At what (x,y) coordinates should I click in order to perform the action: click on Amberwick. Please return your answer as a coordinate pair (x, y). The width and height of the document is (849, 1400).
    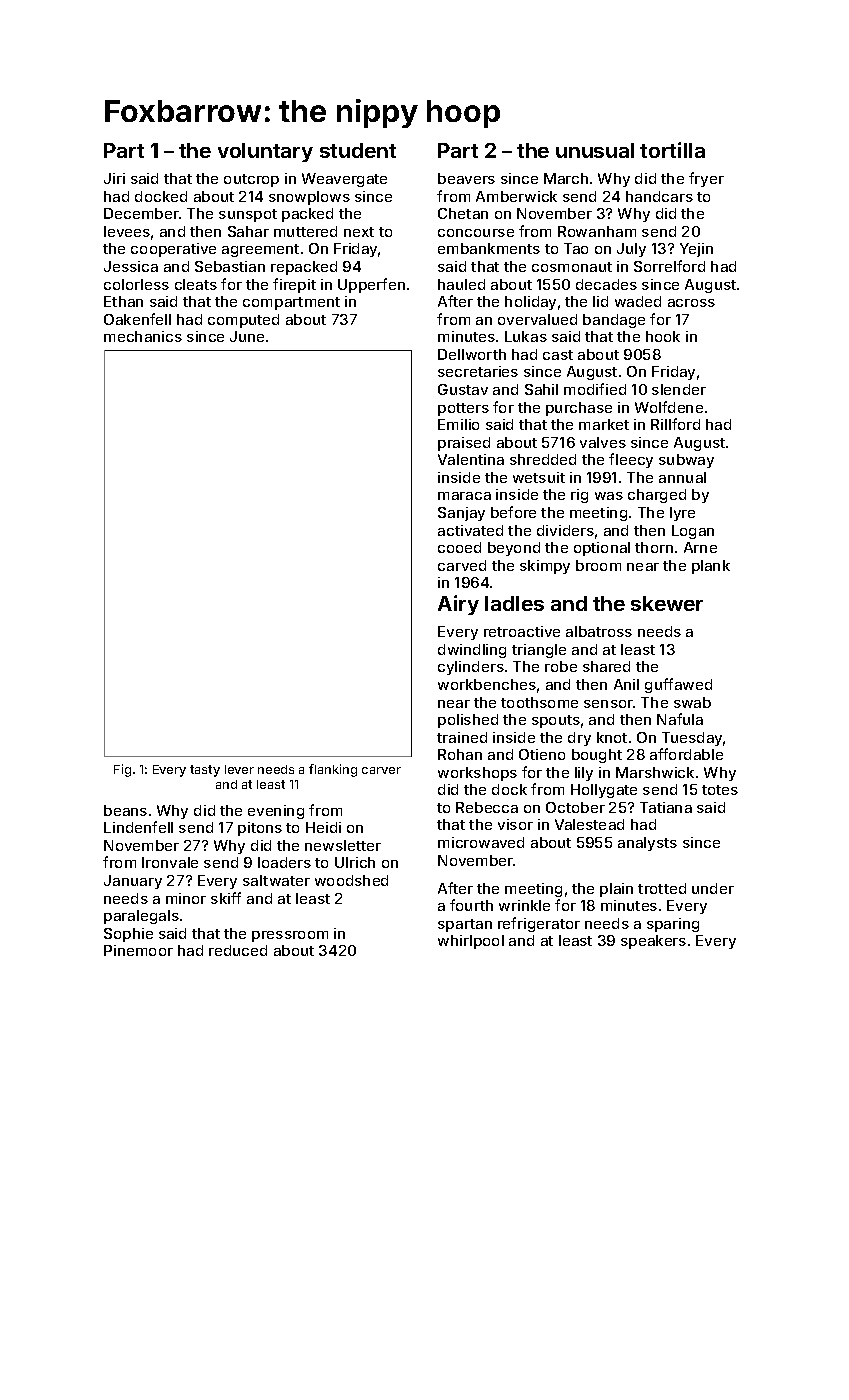
    Looking at the image, I should click on (516, 196).
